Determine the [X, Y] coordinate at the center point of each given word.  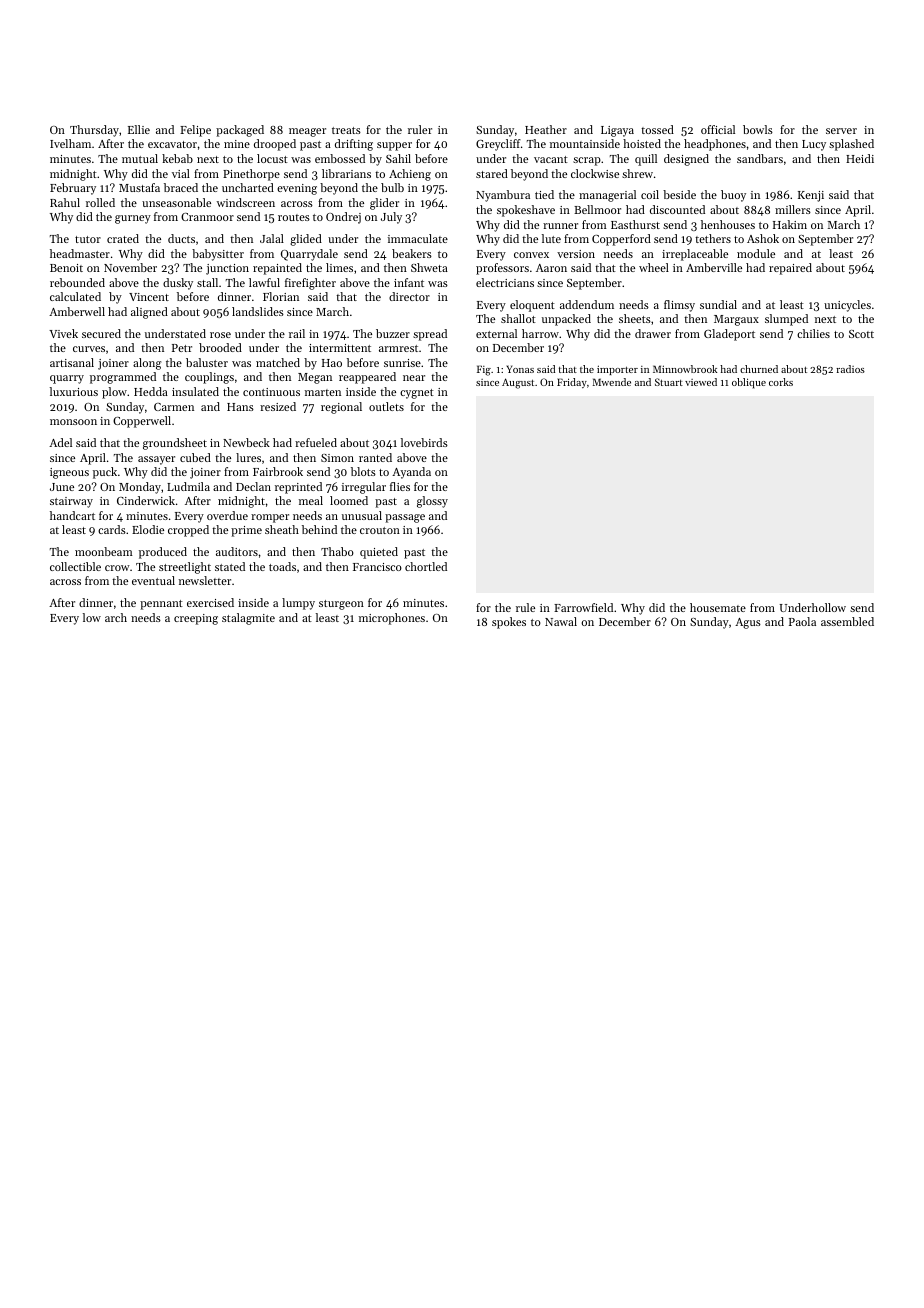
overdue [227, 515]
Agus [748, 623]
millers [793, 209]
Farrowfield [583, 607]
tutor [88, 239]
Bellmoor [597, 209]
